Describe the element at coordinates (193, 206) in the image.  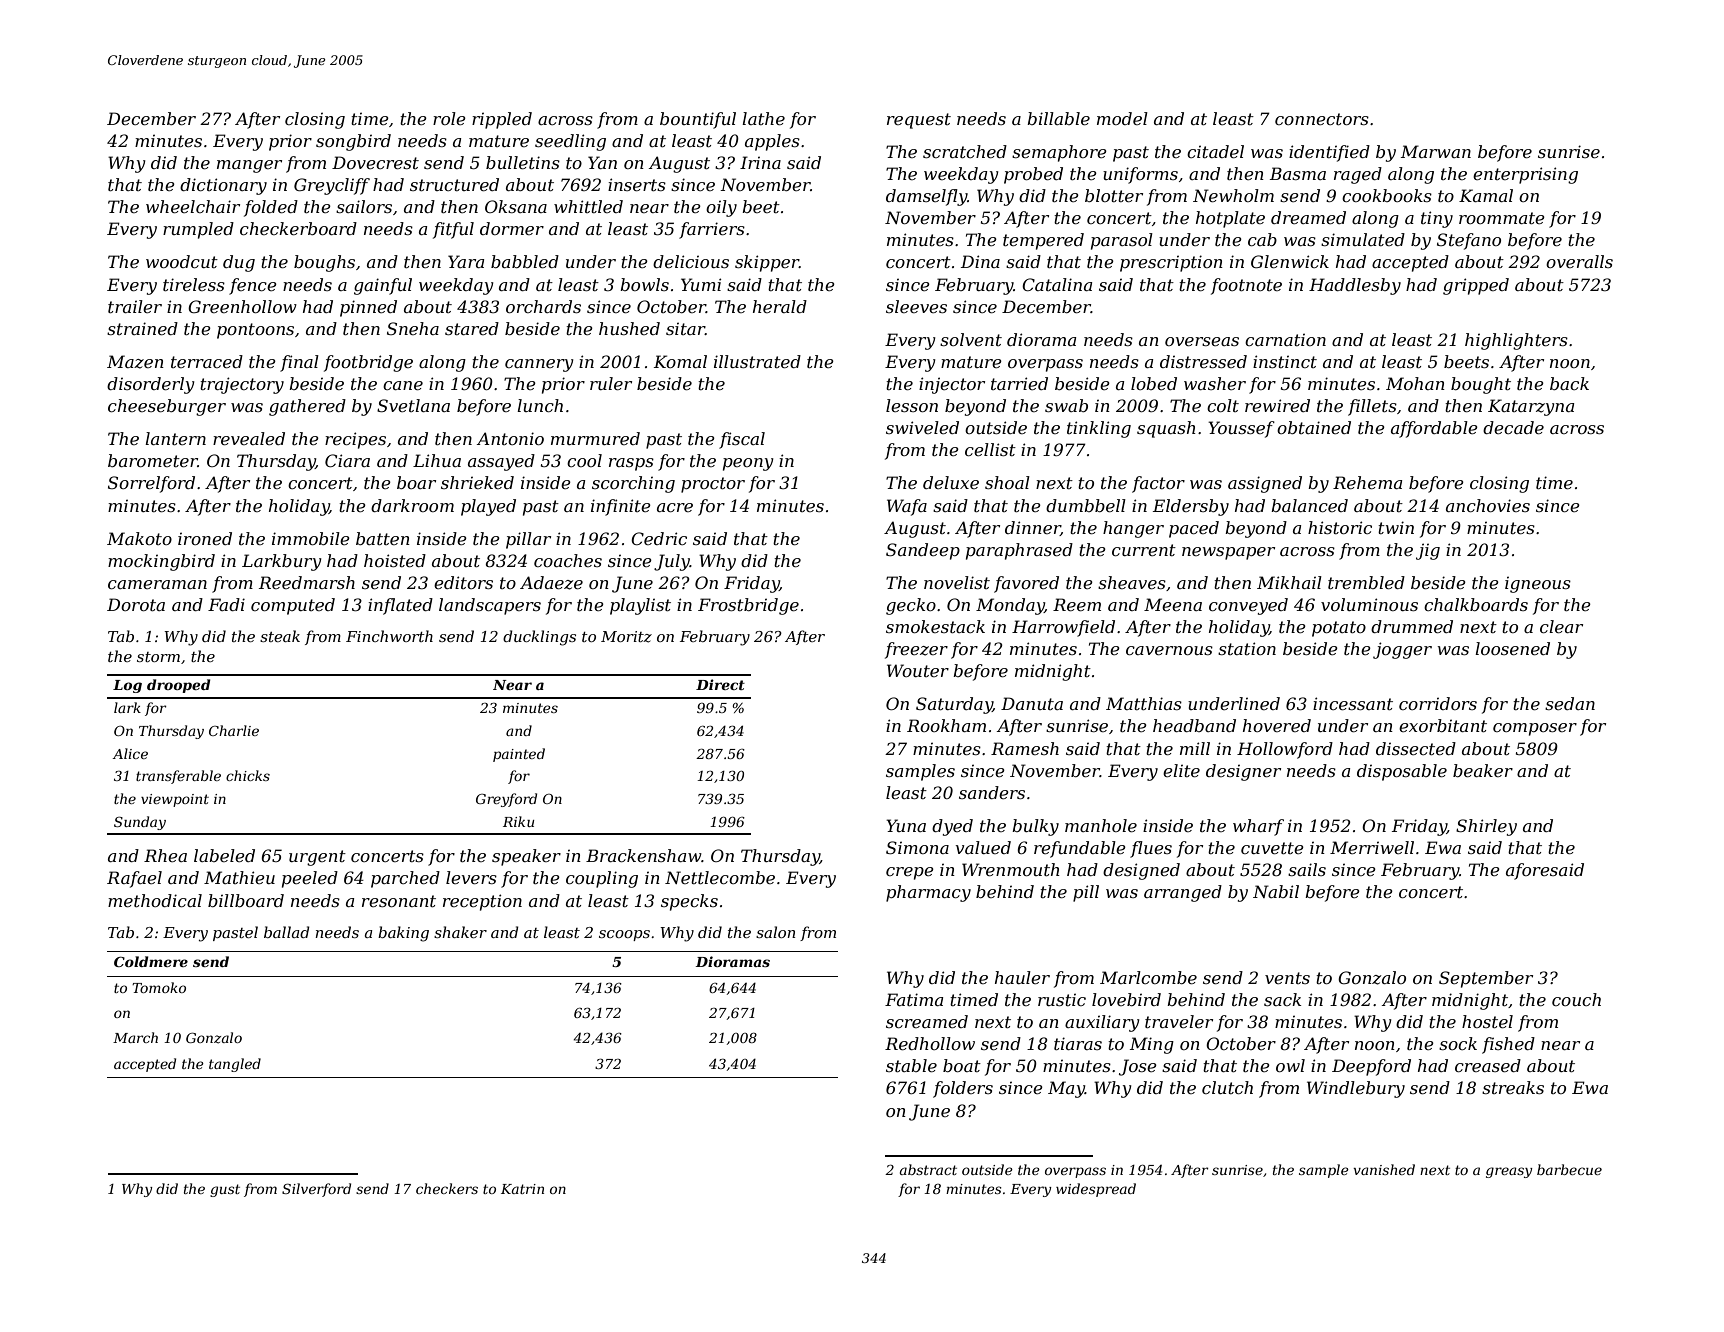
I see `wheelchair` at that location.
